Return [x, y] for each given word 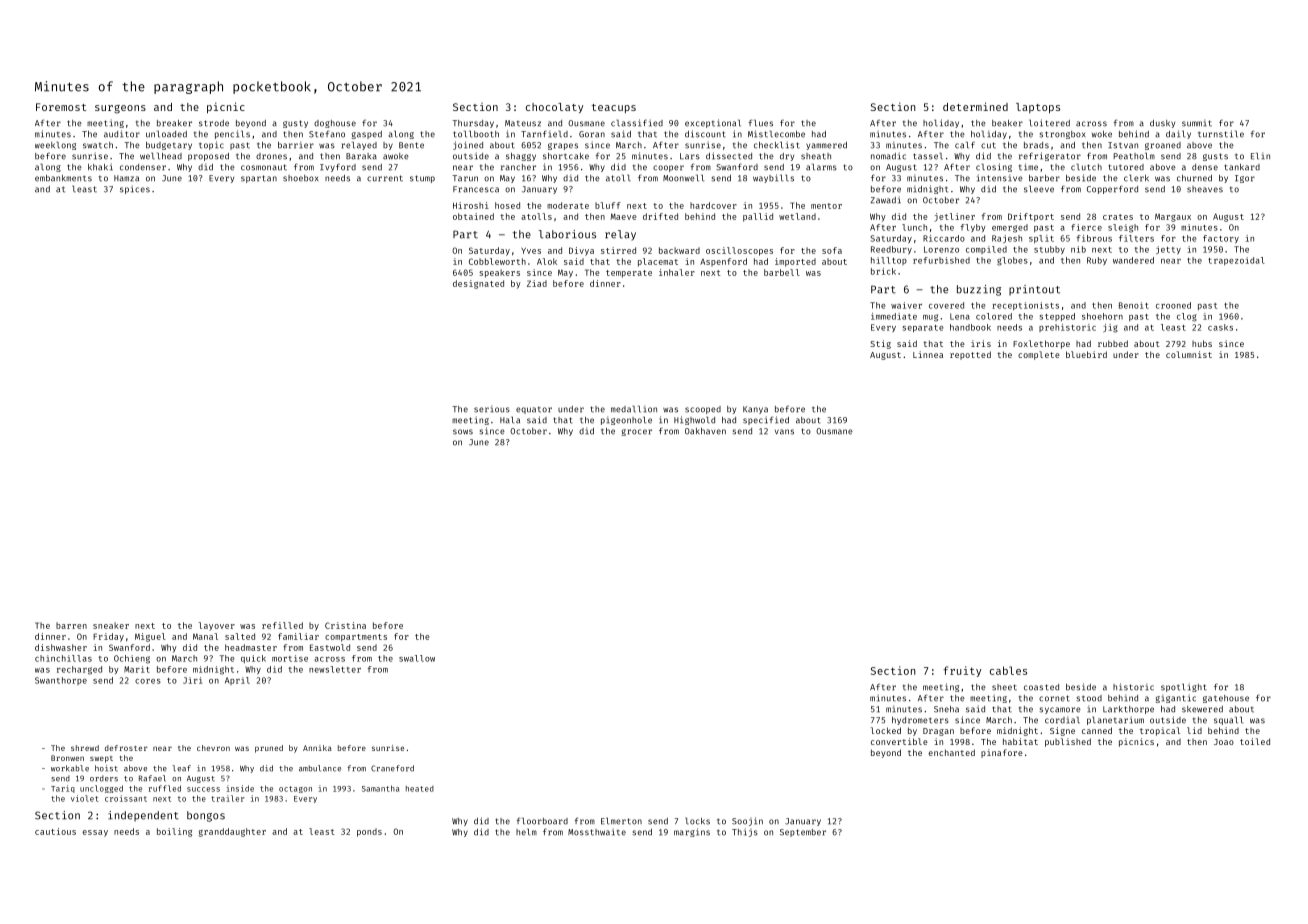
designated [478, 284]
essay [95, 833]
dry [787, 157]
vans [784, 432]
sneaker [111, 625]
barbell [782, 272]
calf [965, 145]
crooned [1173, 305]
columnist [1189, 354]
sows [463, 432]
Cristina [345, 625]
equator [534, 410]
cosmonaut [264, 167]
